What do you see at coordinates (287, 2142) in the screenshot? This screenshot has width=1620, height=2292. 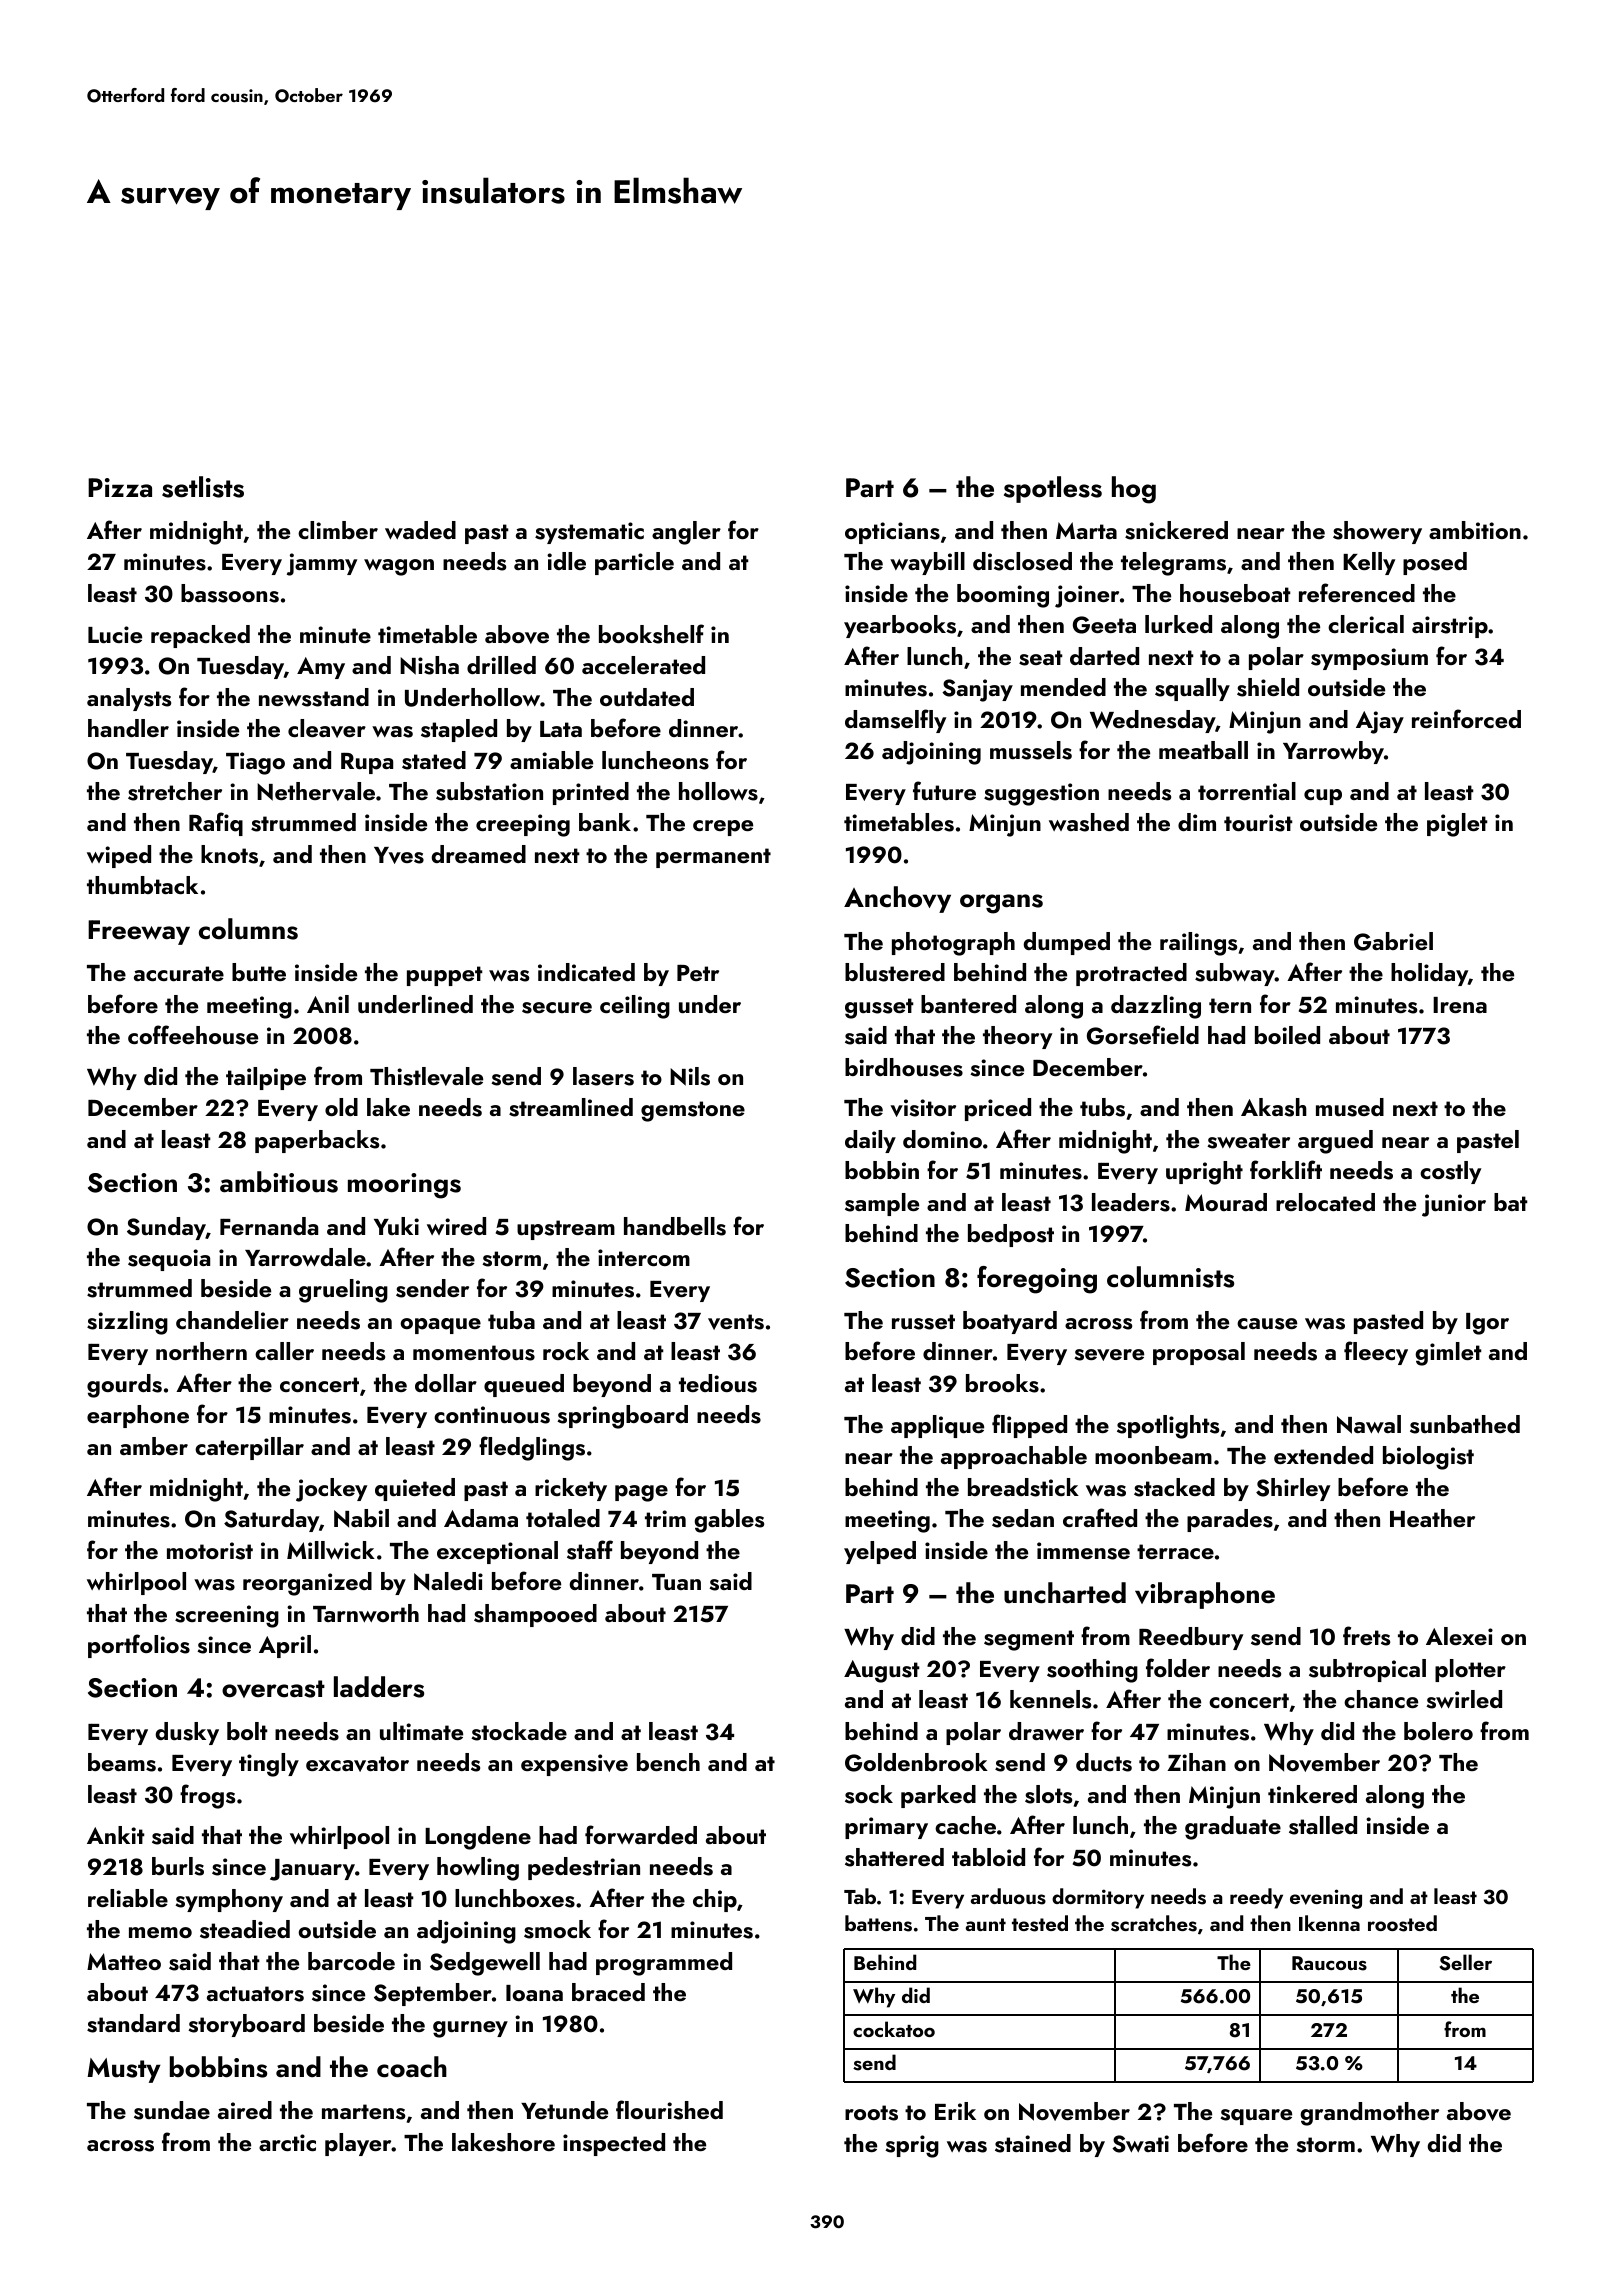 I see `arctic` at bounding box center [287, 2142].
